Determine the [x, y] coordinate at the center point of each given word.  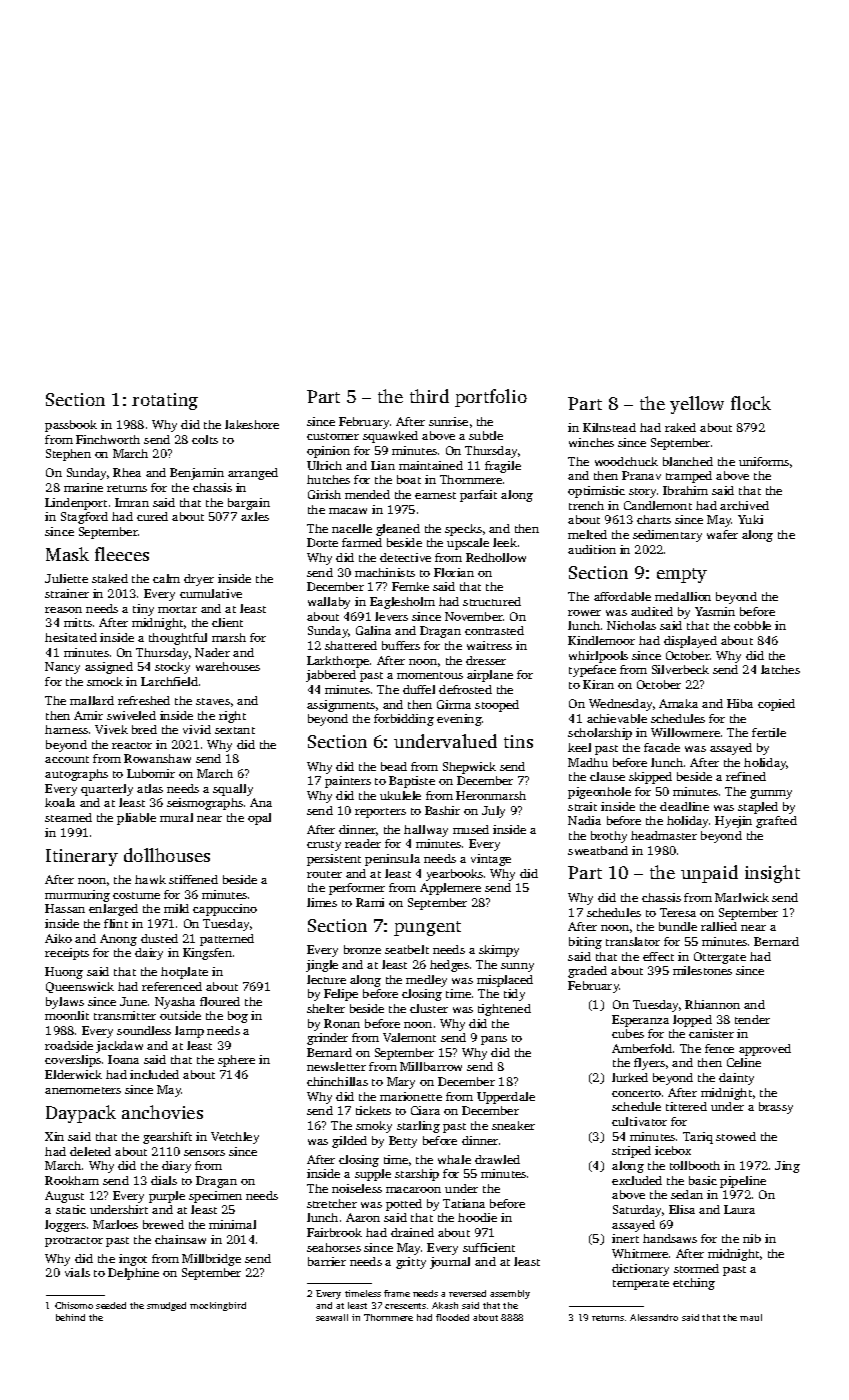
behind [70, 1317]
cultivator [639, 1121]
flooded [452, 1317]
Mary [401, 1083]
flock [751, 403]
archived [744, 505]
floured [220, 1001]
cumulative [211, 593]
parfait [478, 496]
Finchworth [108, 439]
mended [367, 494]
